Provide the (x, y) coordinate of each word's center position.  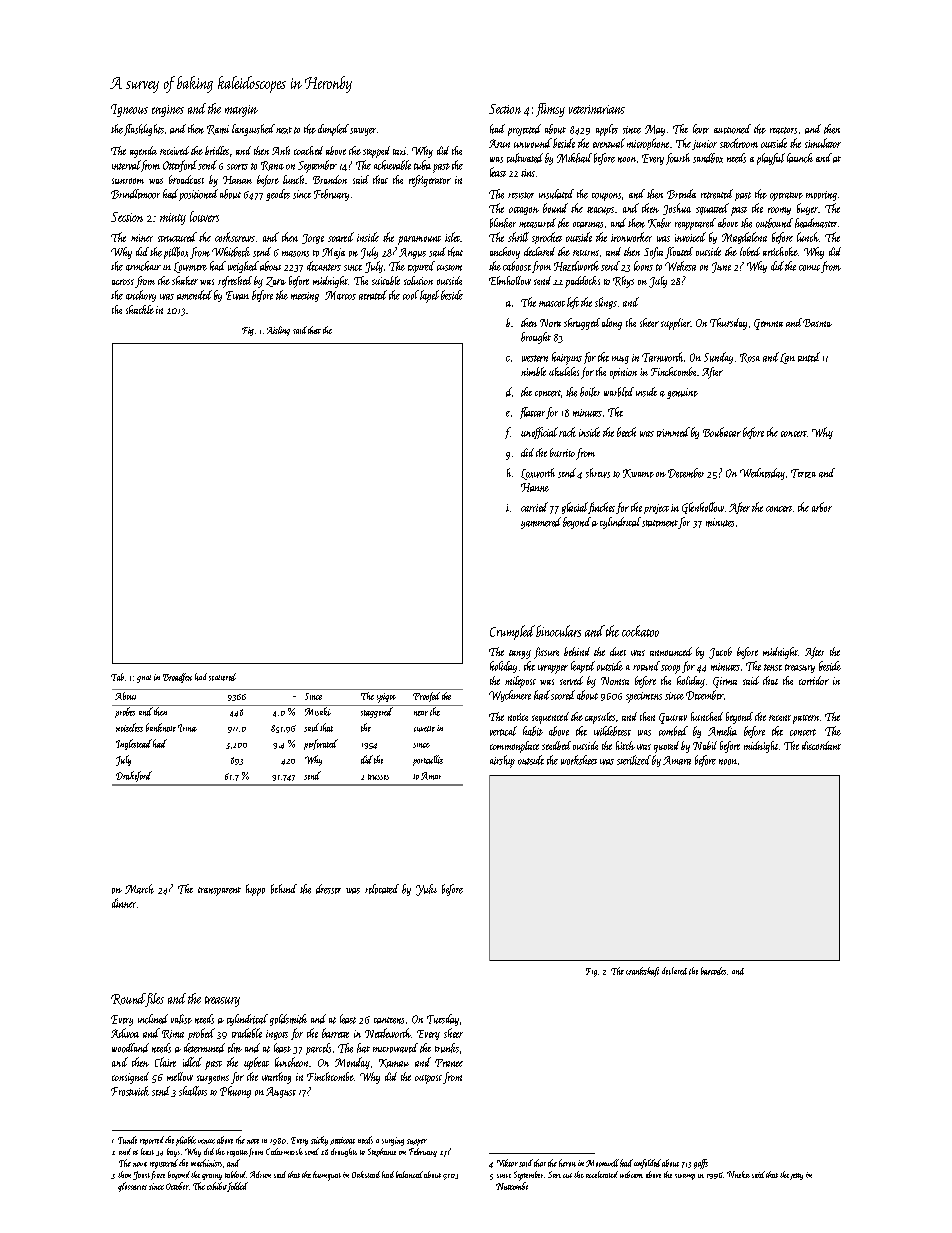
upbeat (256, 1063)
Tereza (803, 473)
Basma (817, 323)
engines (168, 111)
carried (534, 507)
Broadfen (177, 678)
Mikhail (574, 158)
